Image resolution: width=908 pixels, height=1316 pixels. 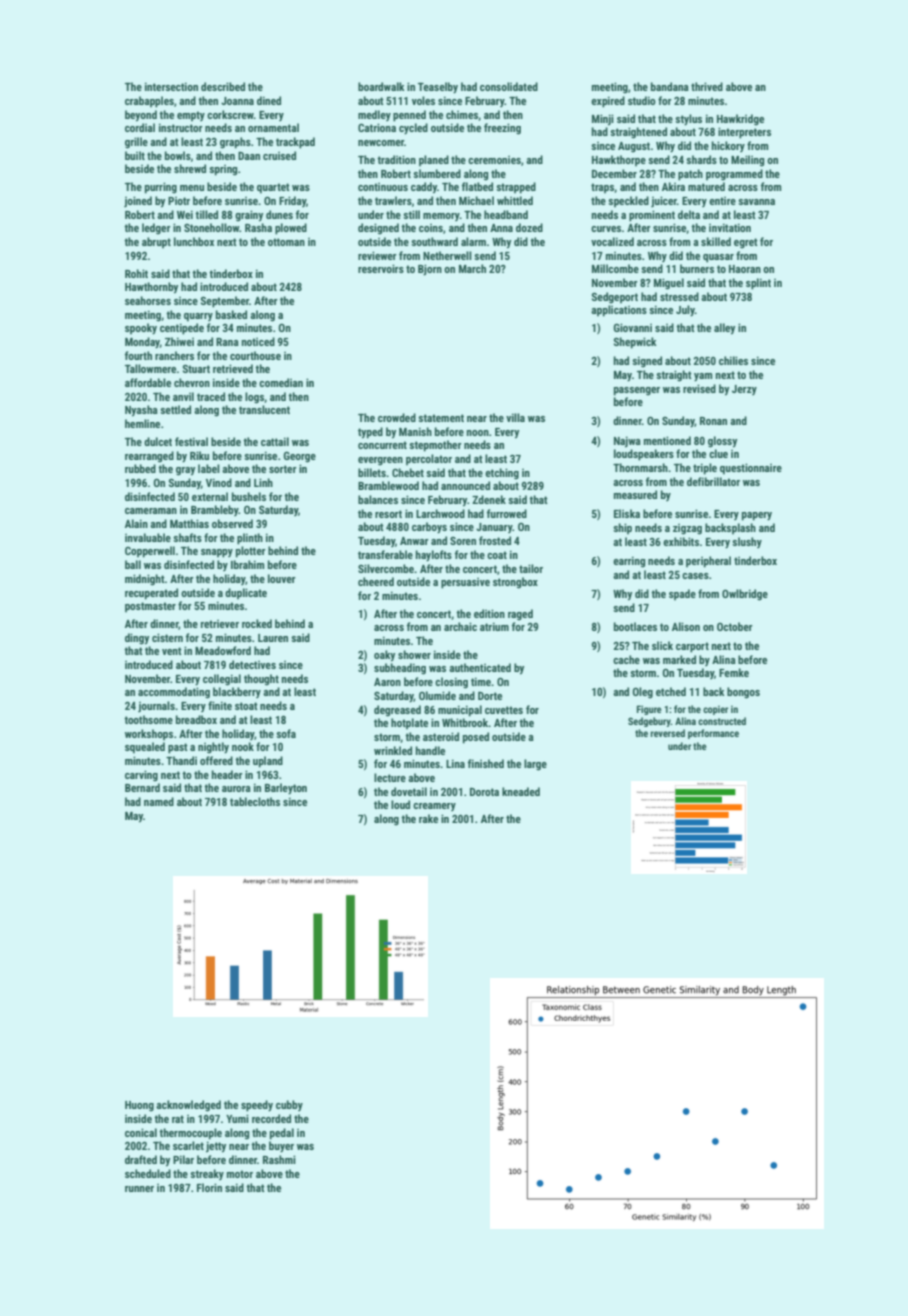 I want to click on Rashmi, so click(x=279, y=1159).
